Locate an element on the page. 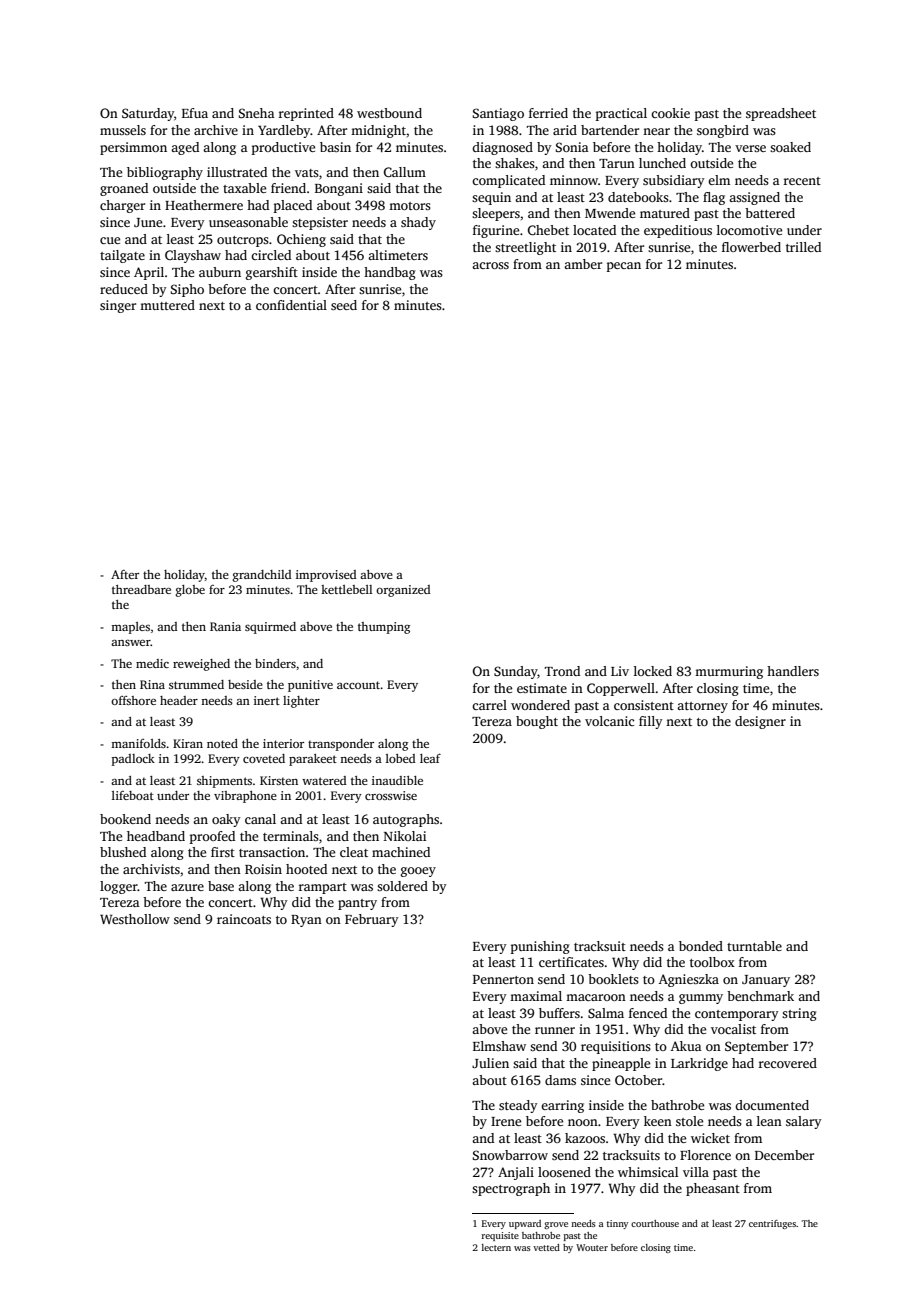 This image has width=924, height=1308. whimsical is located at coordinates (648, 1172).
